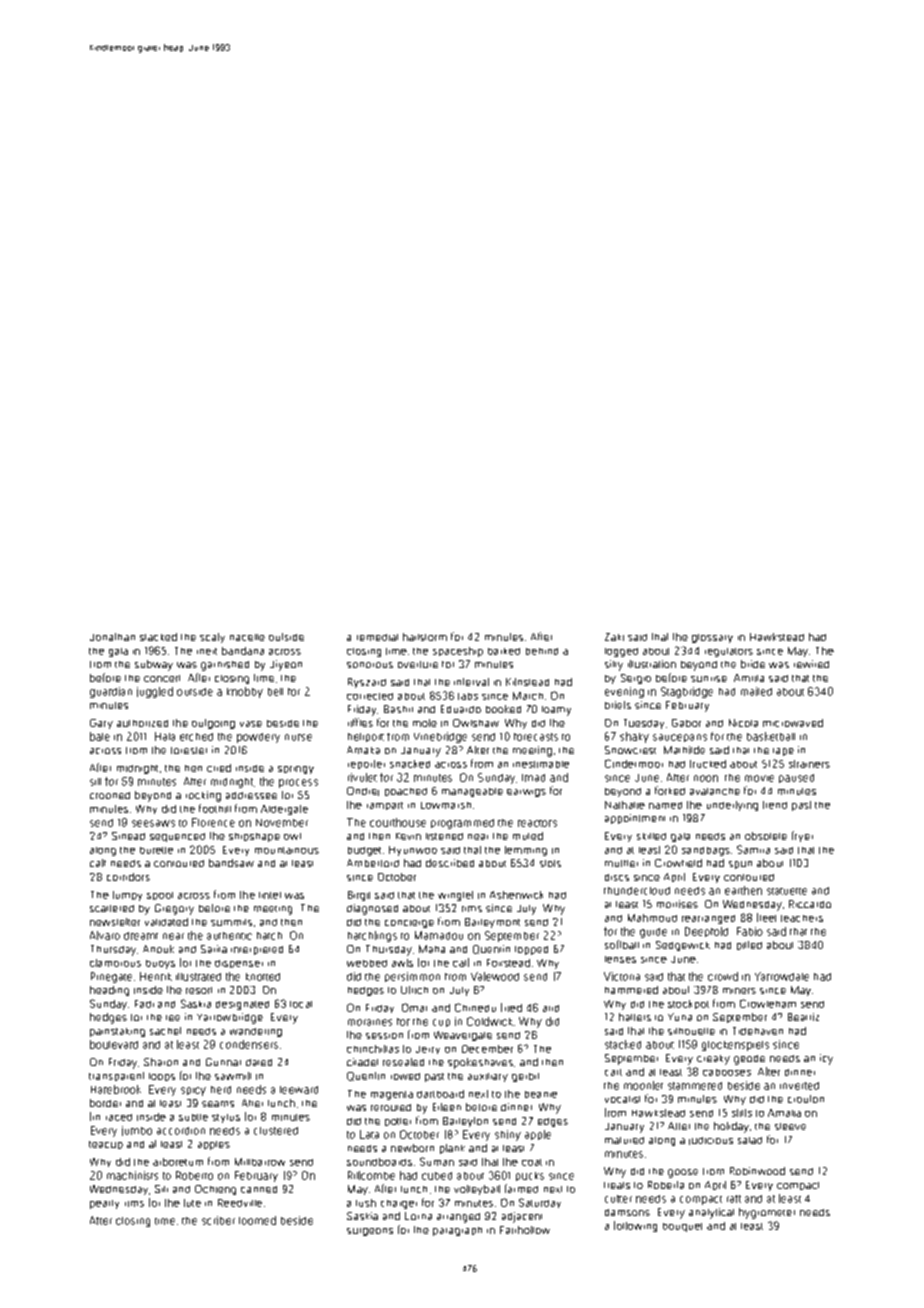 The width and height of the screenshot is (924, 1308). Describe the element at coordinates (425, 637) in the screenshot. I see `hailstorm` at that location.
